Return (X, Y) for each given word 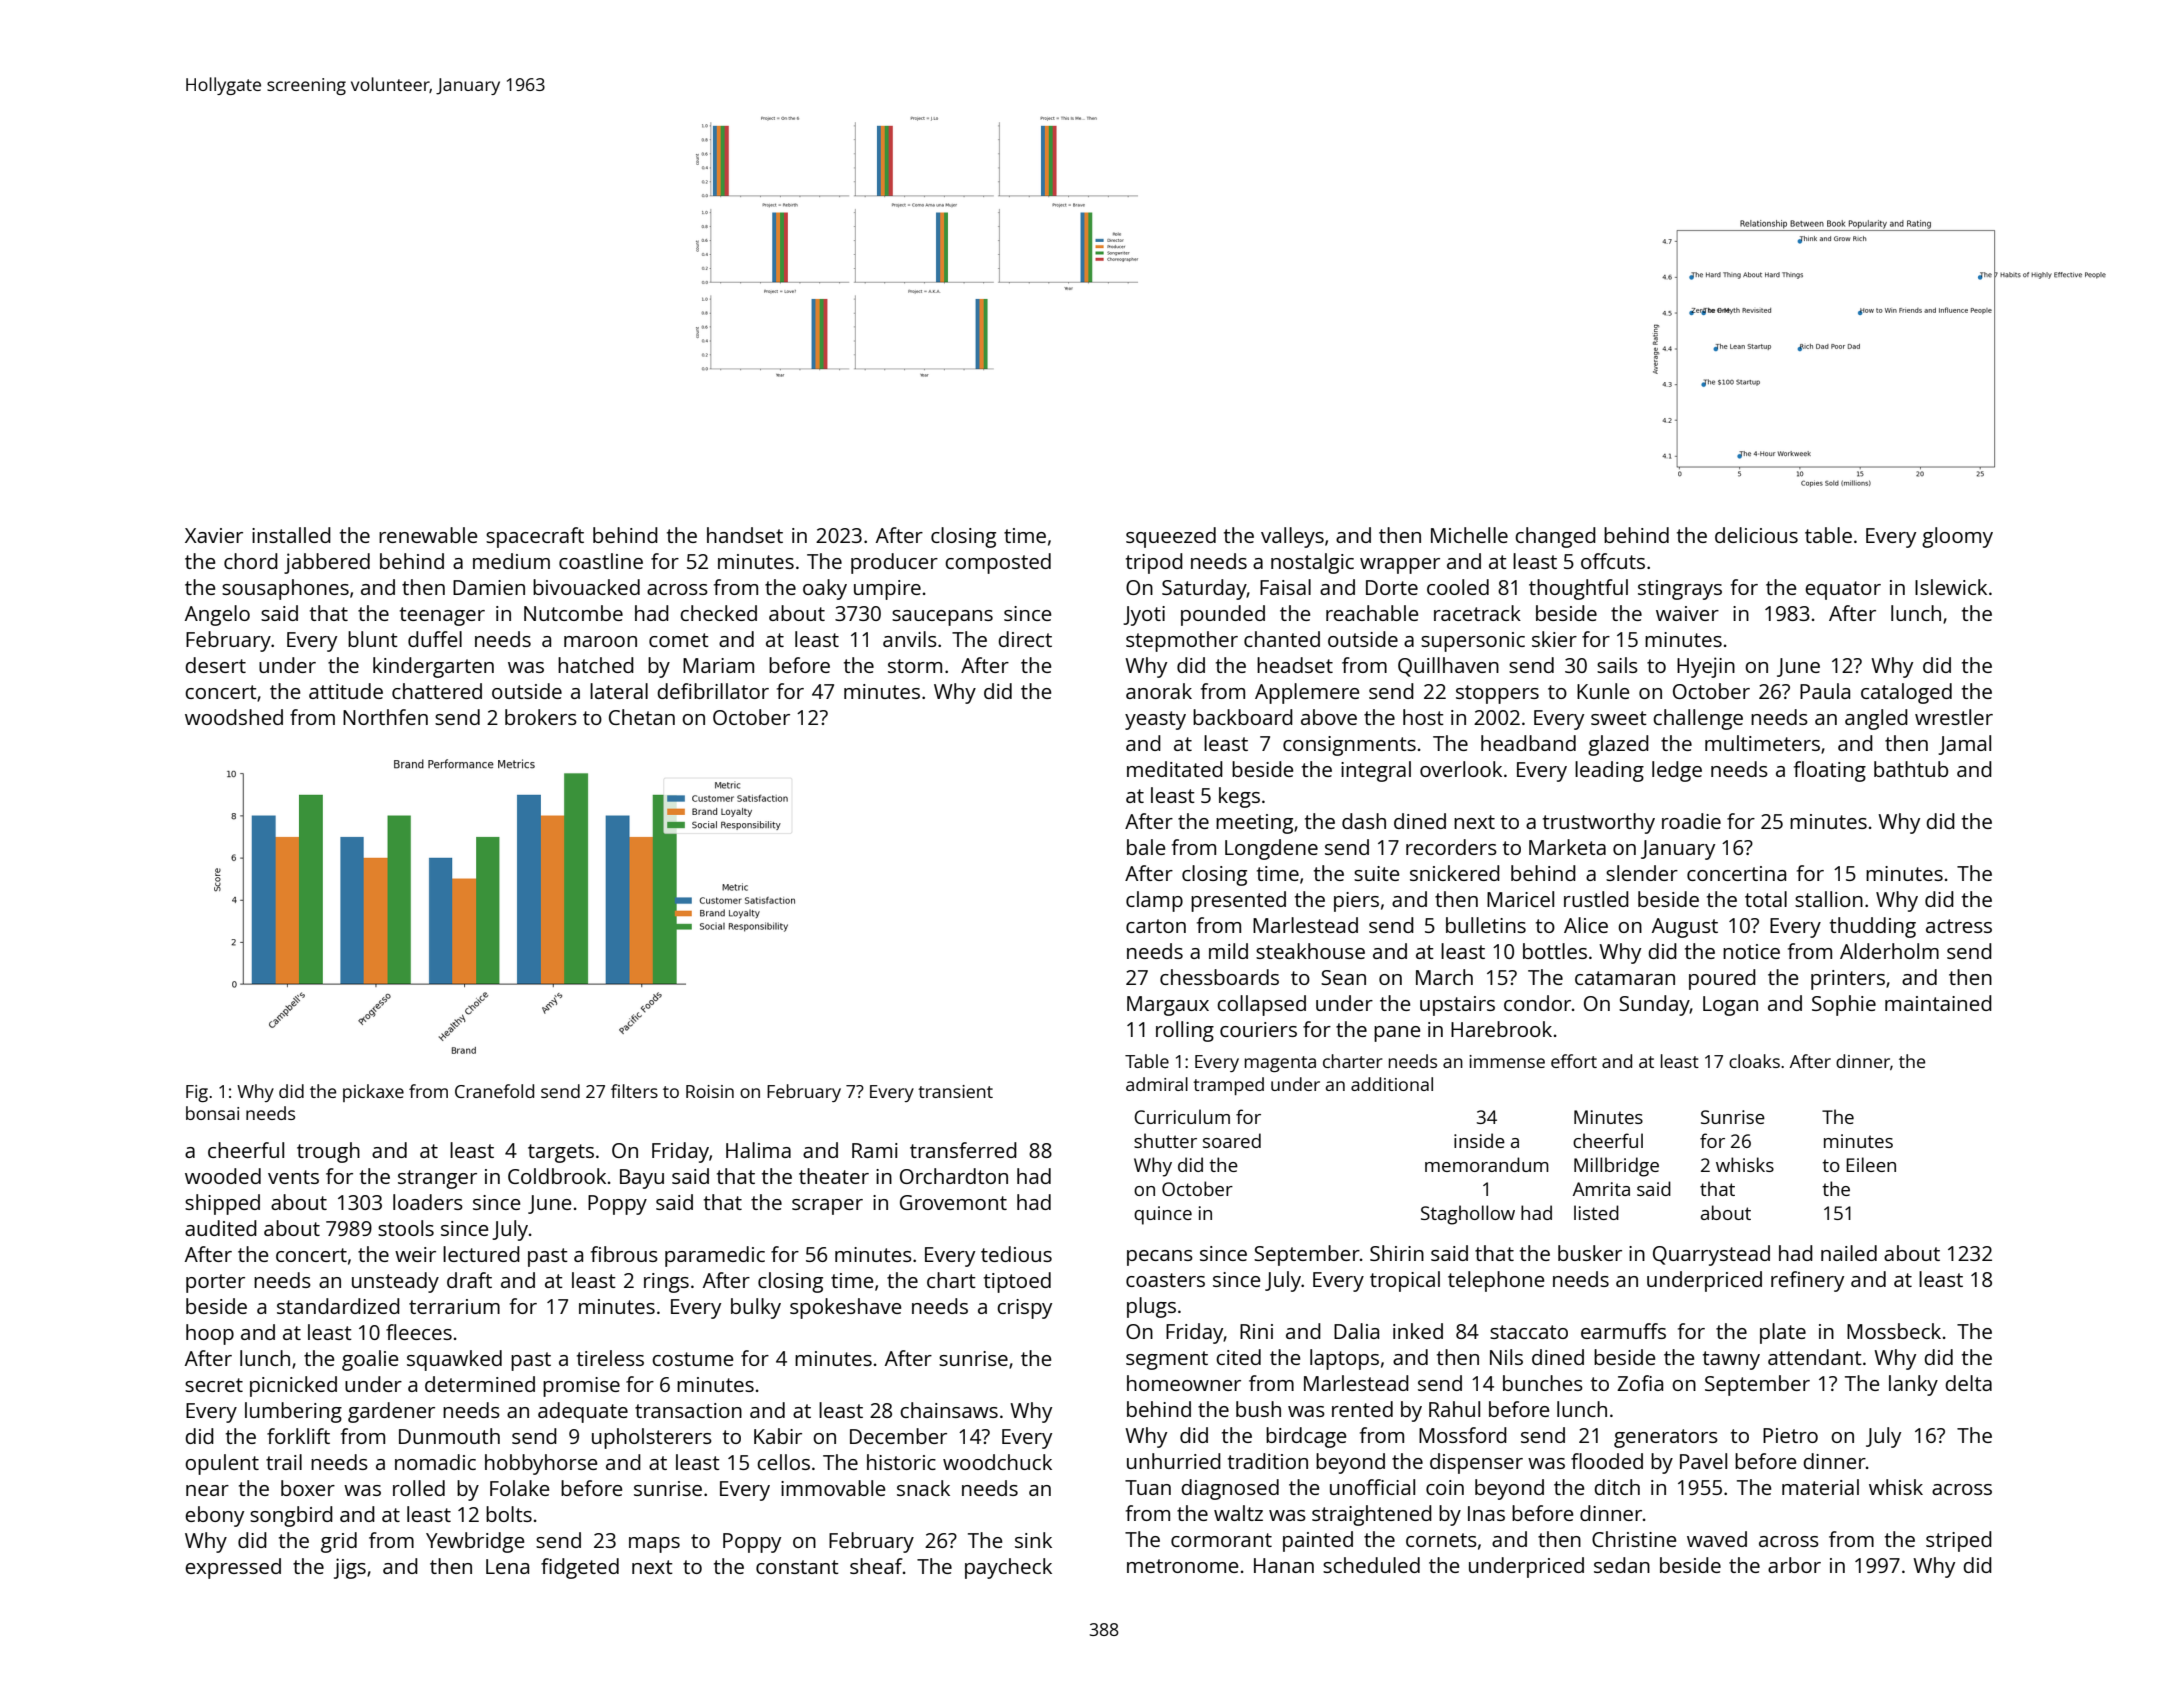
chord (251, 561)
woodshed (234, 717)
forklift (298, 1436)
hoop (210, 1334)
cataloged (1906, 693)
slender (1642, 873)
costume (693, 1359)
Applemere (1307, 693)
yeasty (1155, 720)
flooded (1607, 1461)
